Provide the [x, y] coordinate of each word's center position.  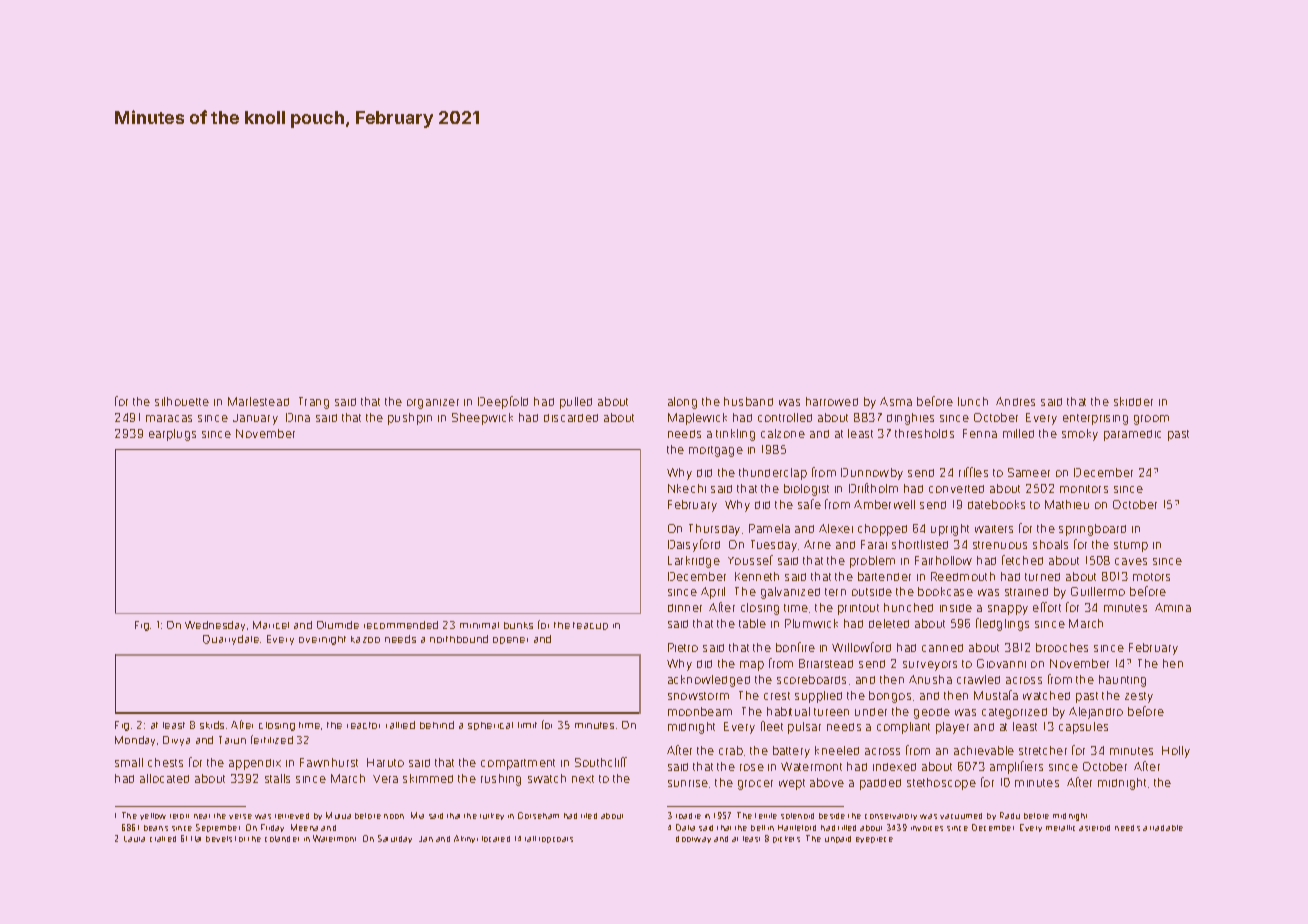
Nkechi [687, 488]
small [129, 762]
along [682, 403]
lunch [973, 401]
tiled [589, 816]
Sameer [1029, 472]
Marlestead [258, 401]
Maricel [271, 625]
